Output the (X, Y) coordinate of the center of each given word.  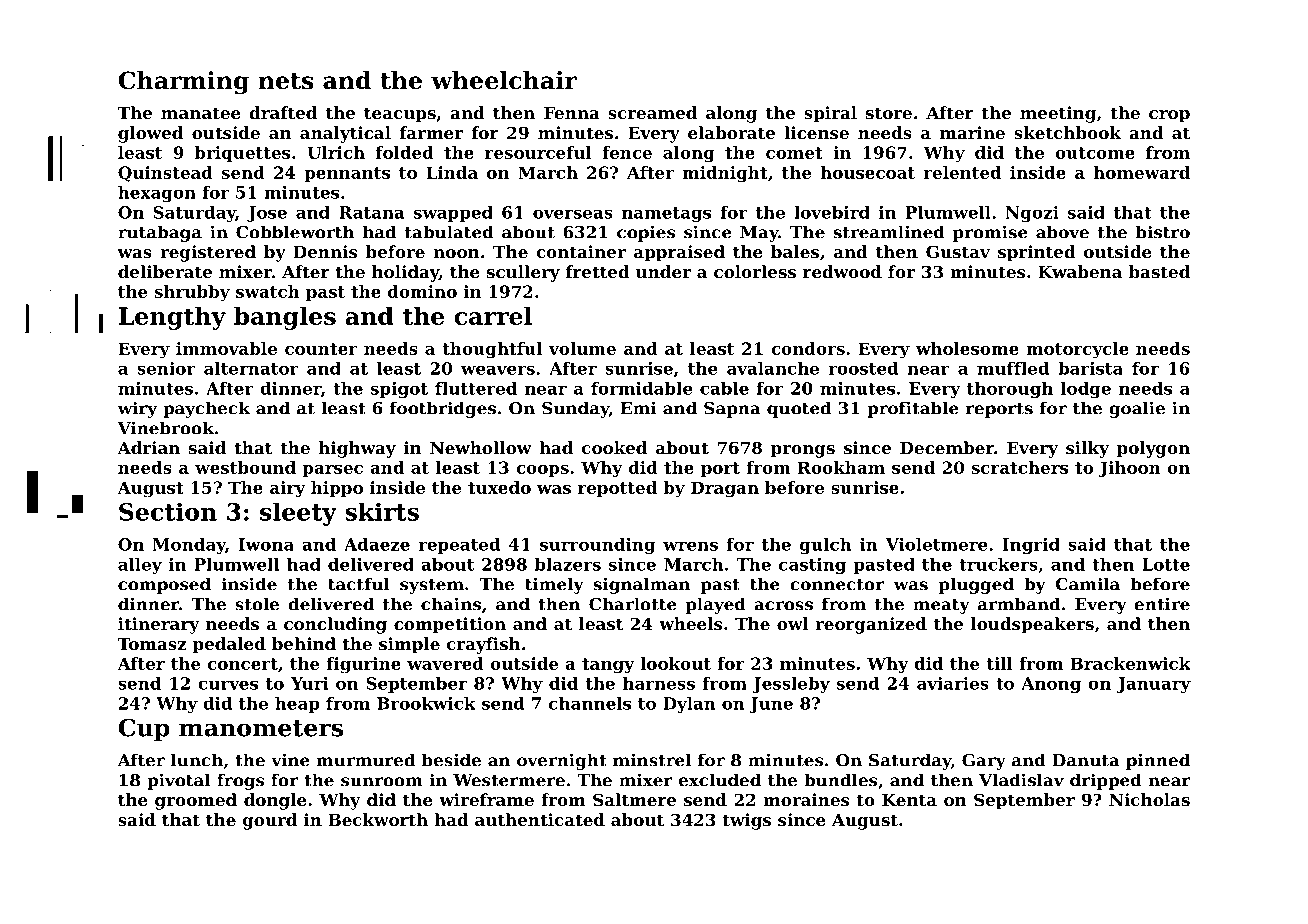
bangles (285, 318)
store (889, 113)
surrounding (597, 546)
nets (286, 81)
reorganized (871, 625)
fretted (598, 271)
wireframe (486, 799)
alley (140, 566)
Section (168, 512)
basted (1159, 271)
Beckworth (378, 819)
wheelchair (504, 80)
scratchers (1020, 467)
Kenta (909, 800)
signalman (642, 585)
